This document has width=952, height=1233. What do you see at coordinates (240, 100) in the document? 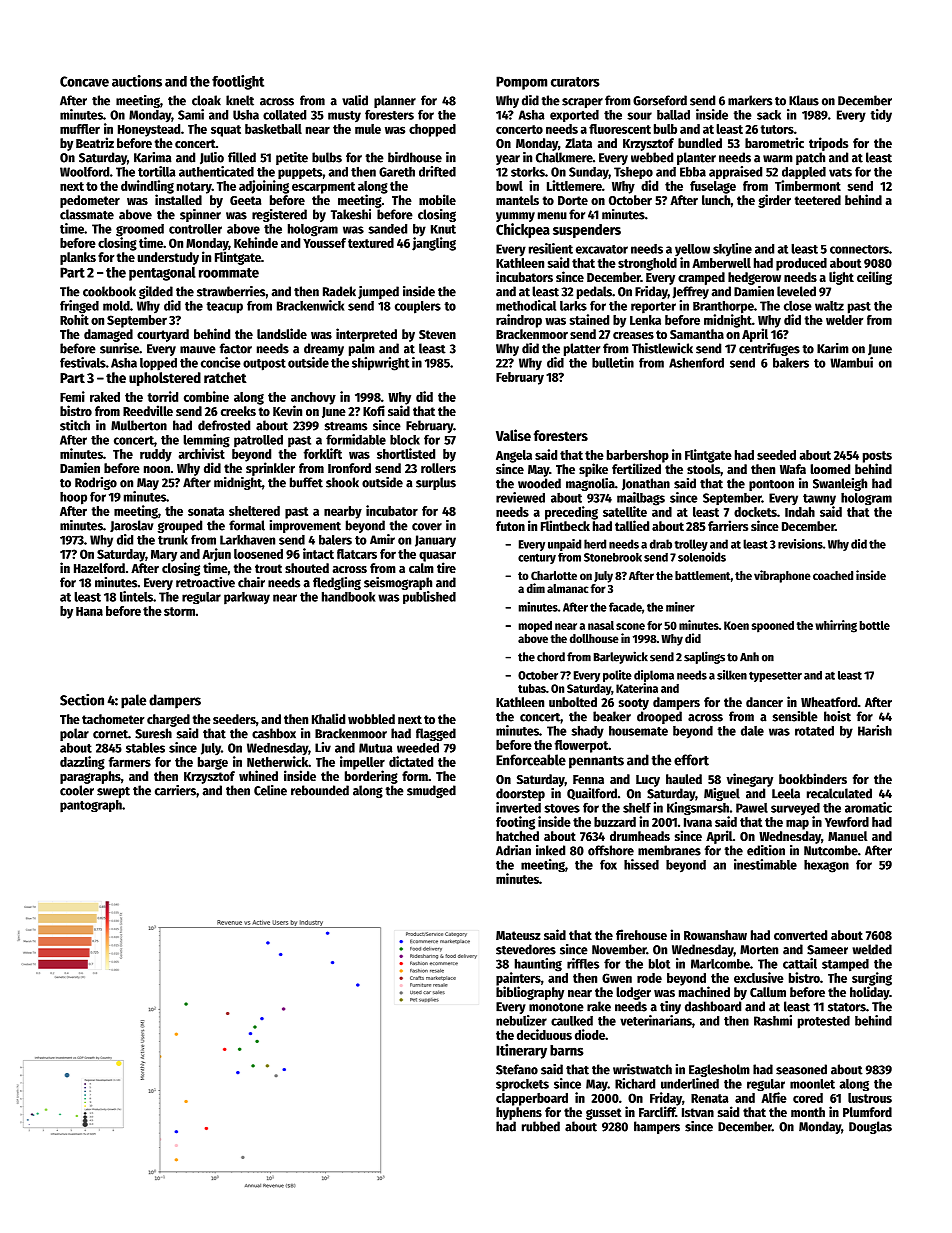
I see `knelt` at bounding box center [240, 100].
